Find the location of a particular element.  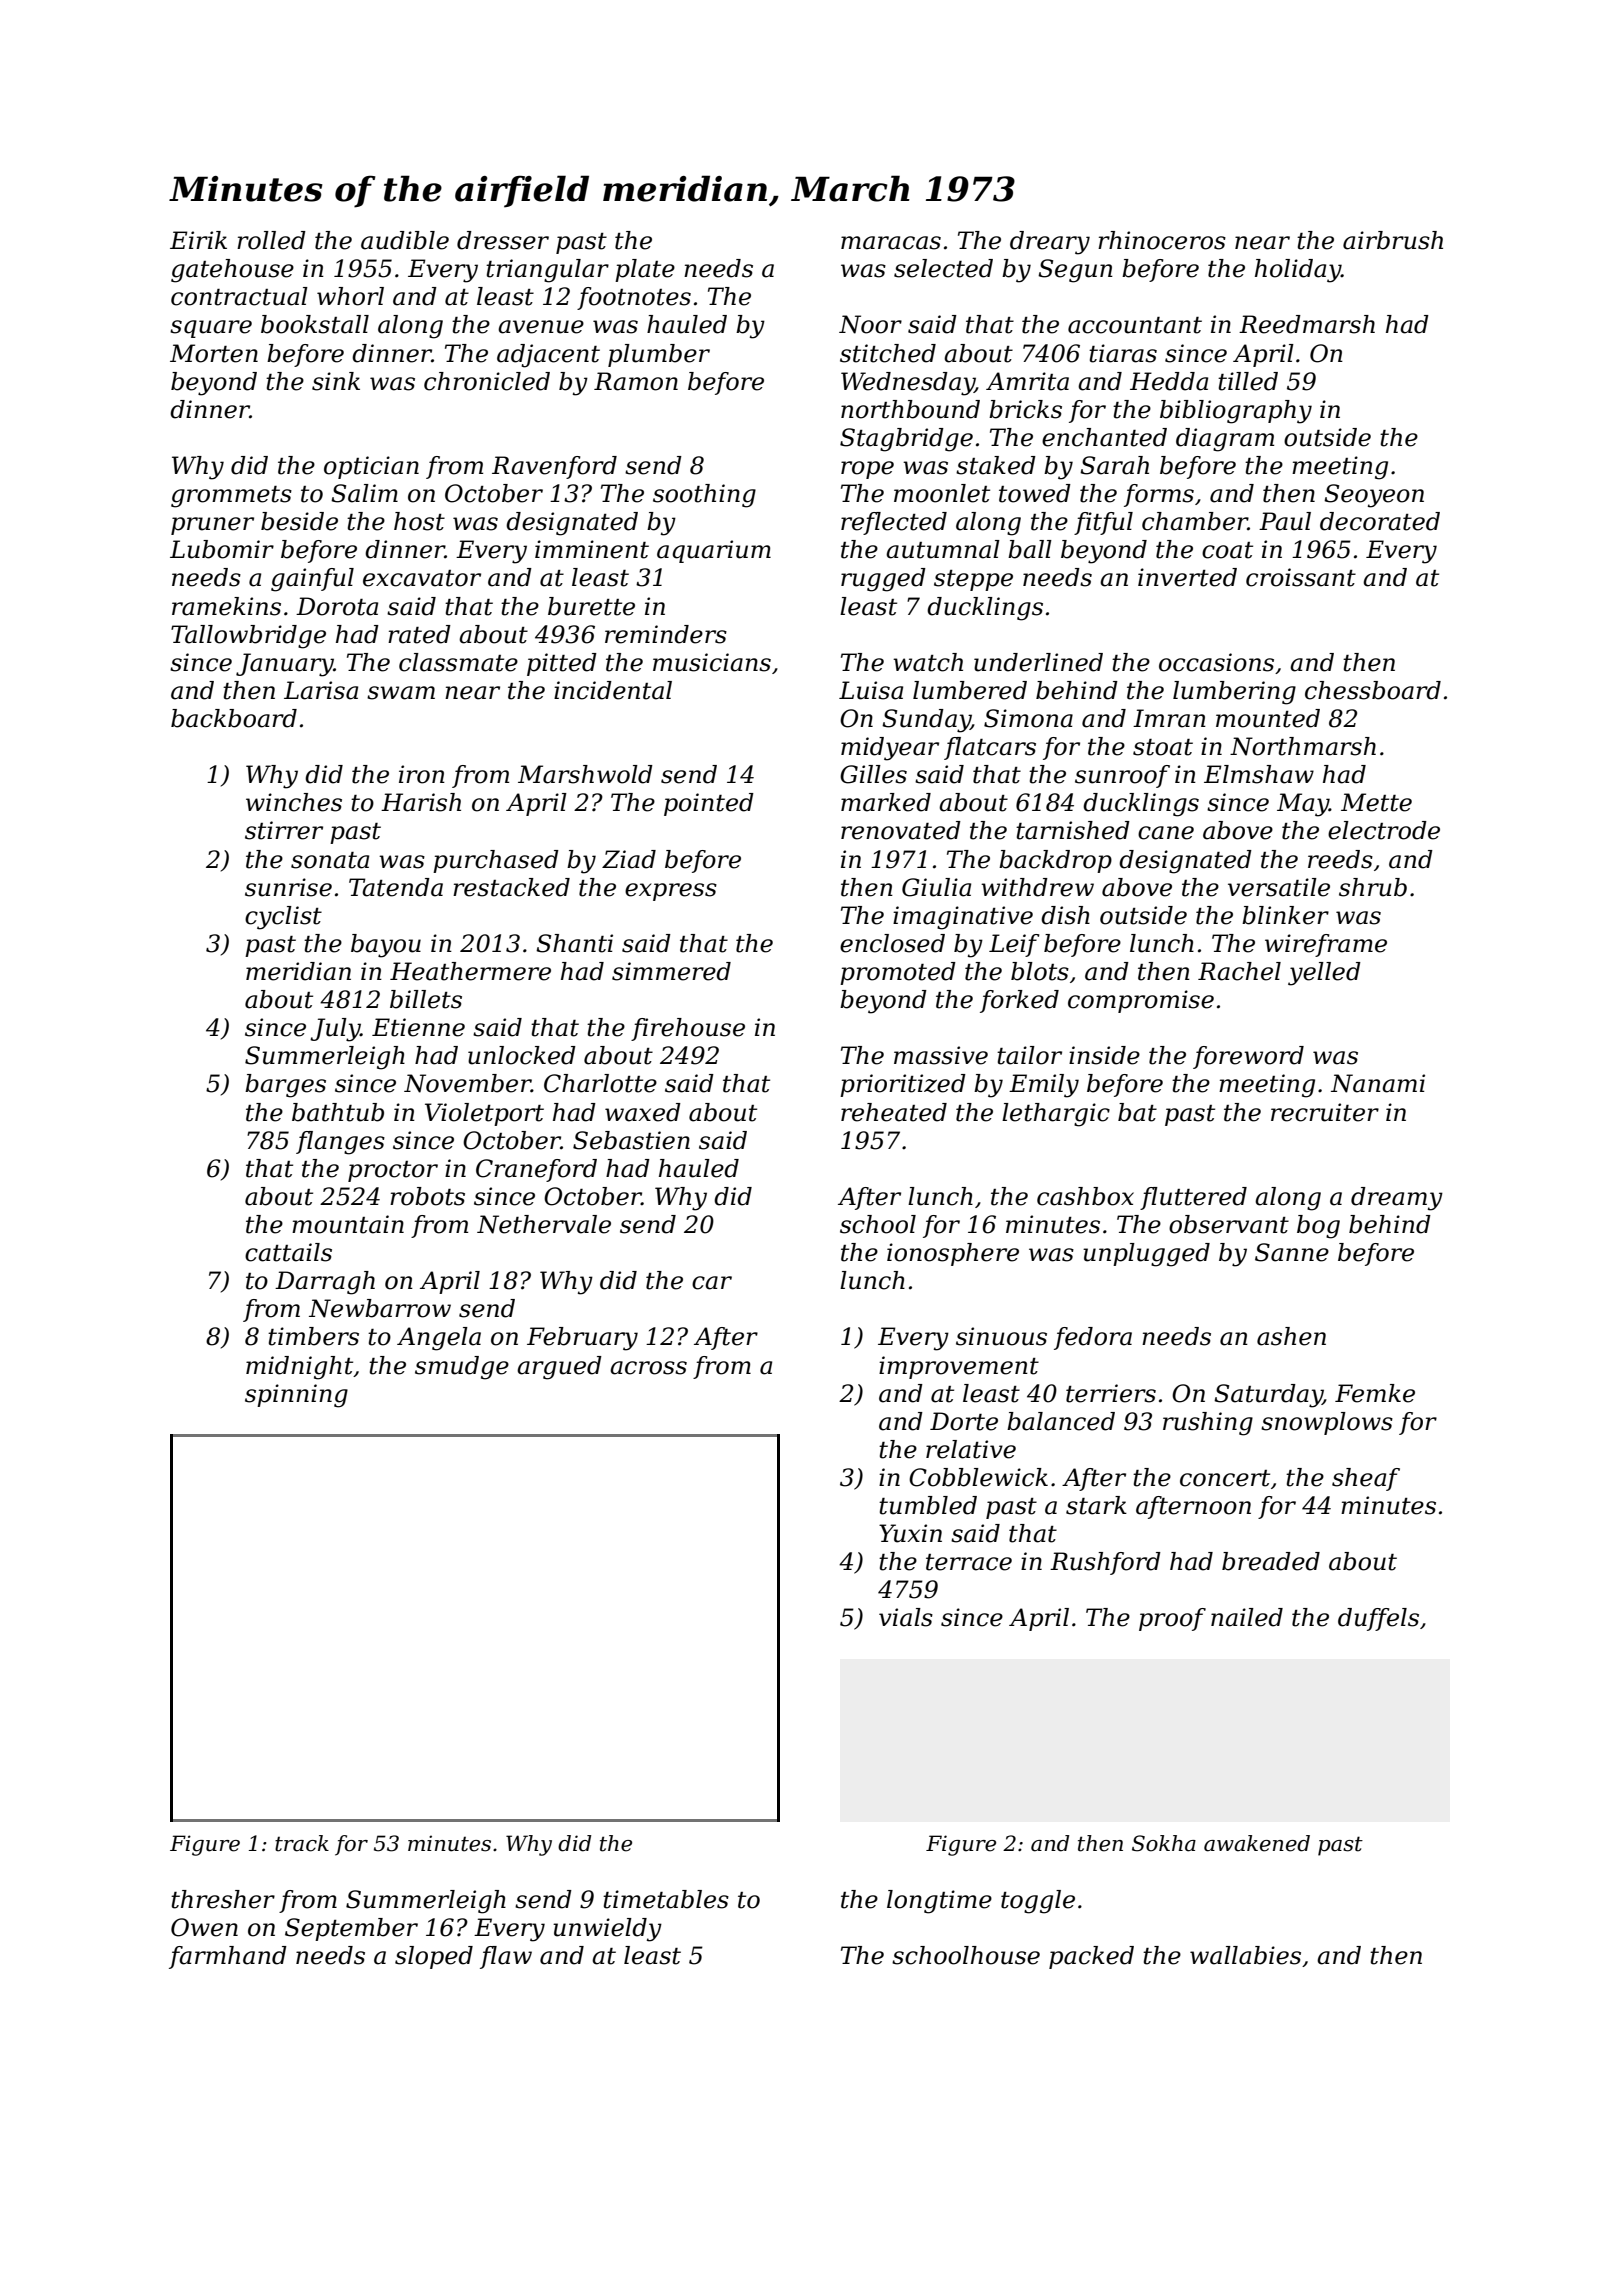

host is located at coordinates (419, 521).
